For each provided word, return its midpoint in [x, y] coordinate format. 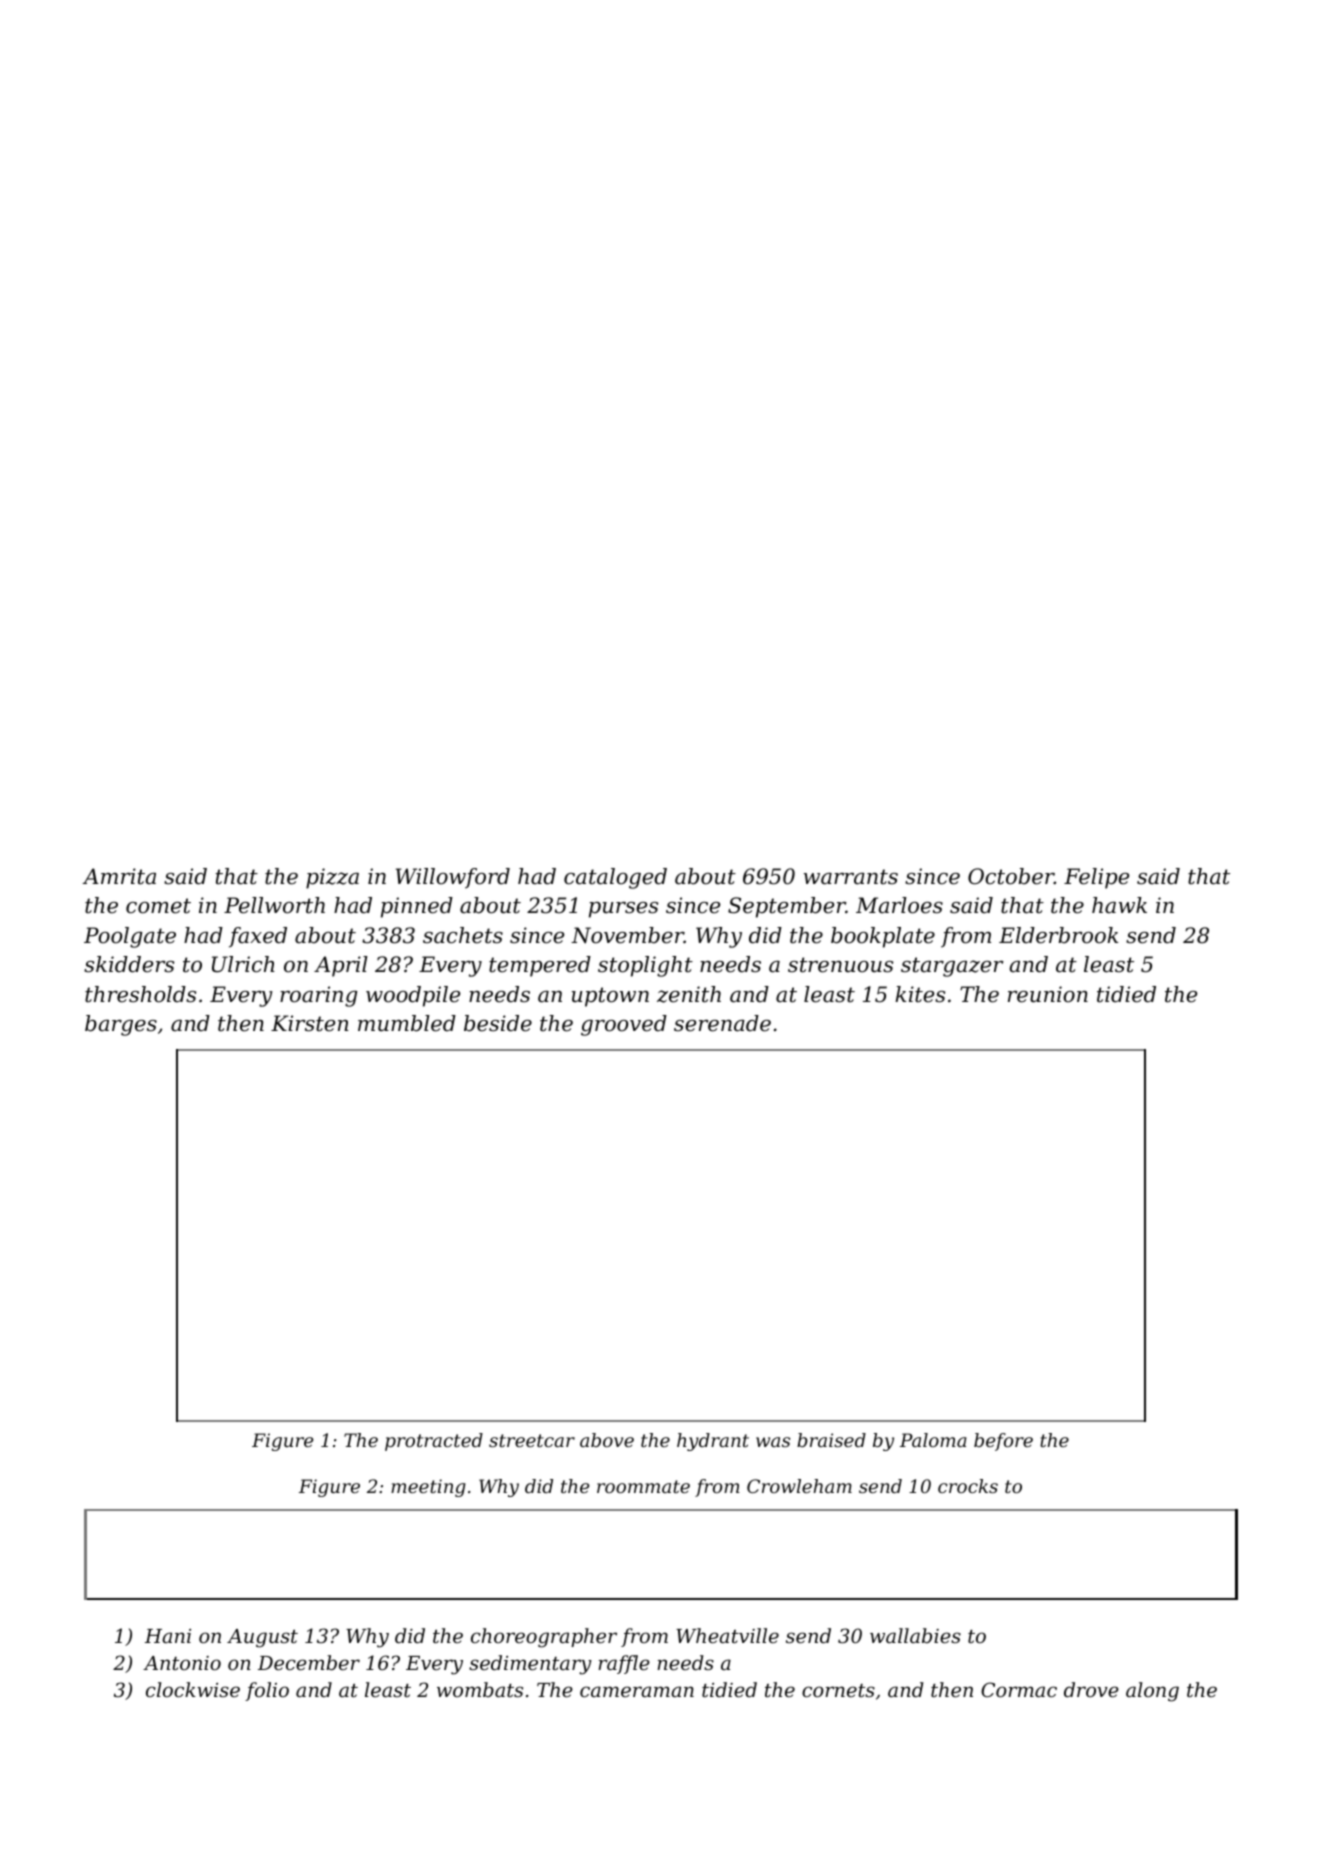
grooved [624, 1025]
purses [623, 910]
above [607, 1440]
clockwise [193, 1689]
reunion [1048, 994]
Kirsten [310, 1023]
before [1003, 1442]
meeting [428, 1488]
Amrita [119, 876]
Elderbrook [1058, 935]
